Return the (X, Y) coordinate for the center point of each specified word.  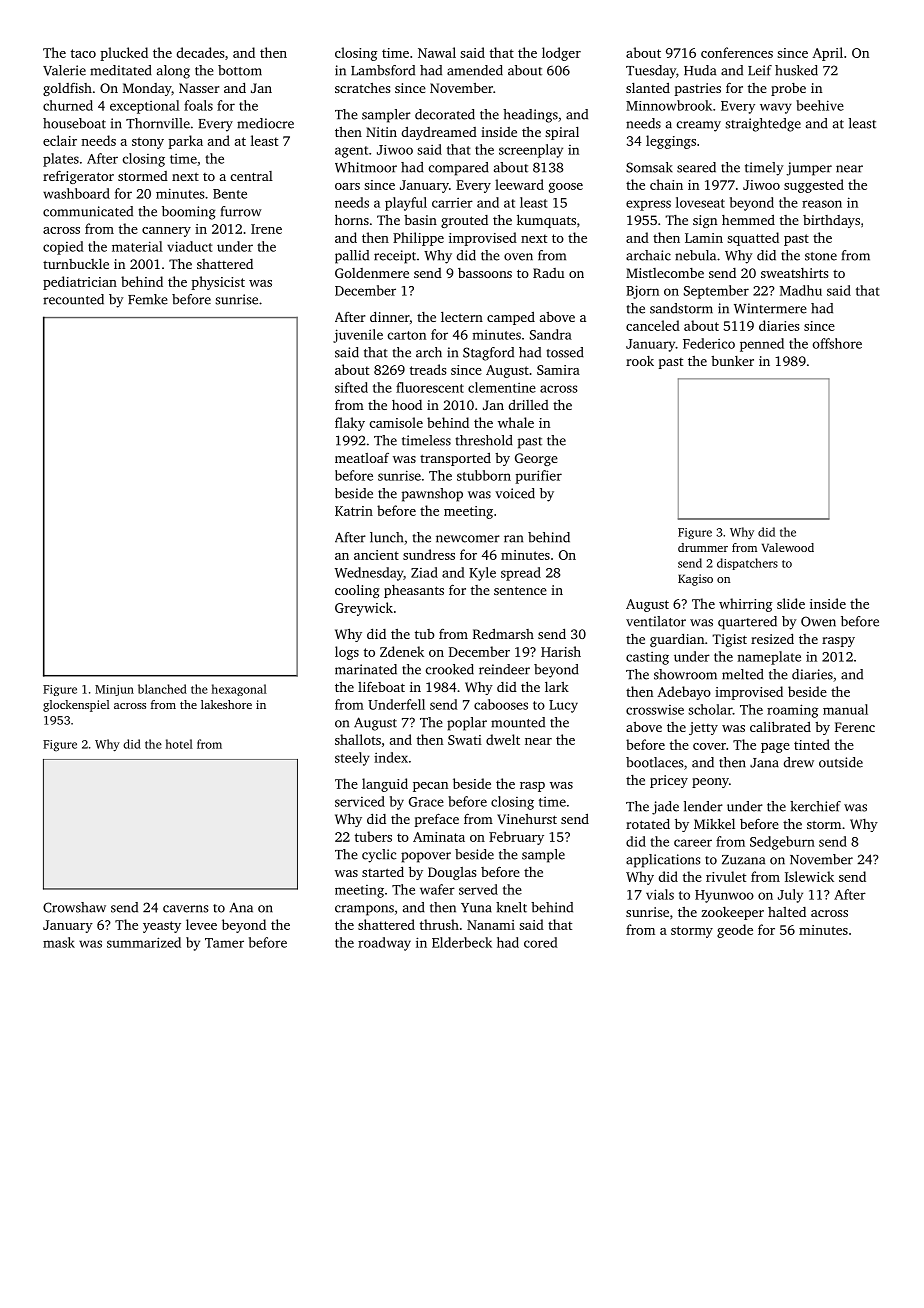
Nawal (437, 52)
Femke (148, 299)
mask (59, 942)
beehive (820, 105)
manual (845, 709)
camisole (396, 422)
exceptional (145, 107)
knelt (511, 907)
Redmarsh (503, 634)
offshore (837, 343)
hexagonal (239, 690)
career (693, 843)
